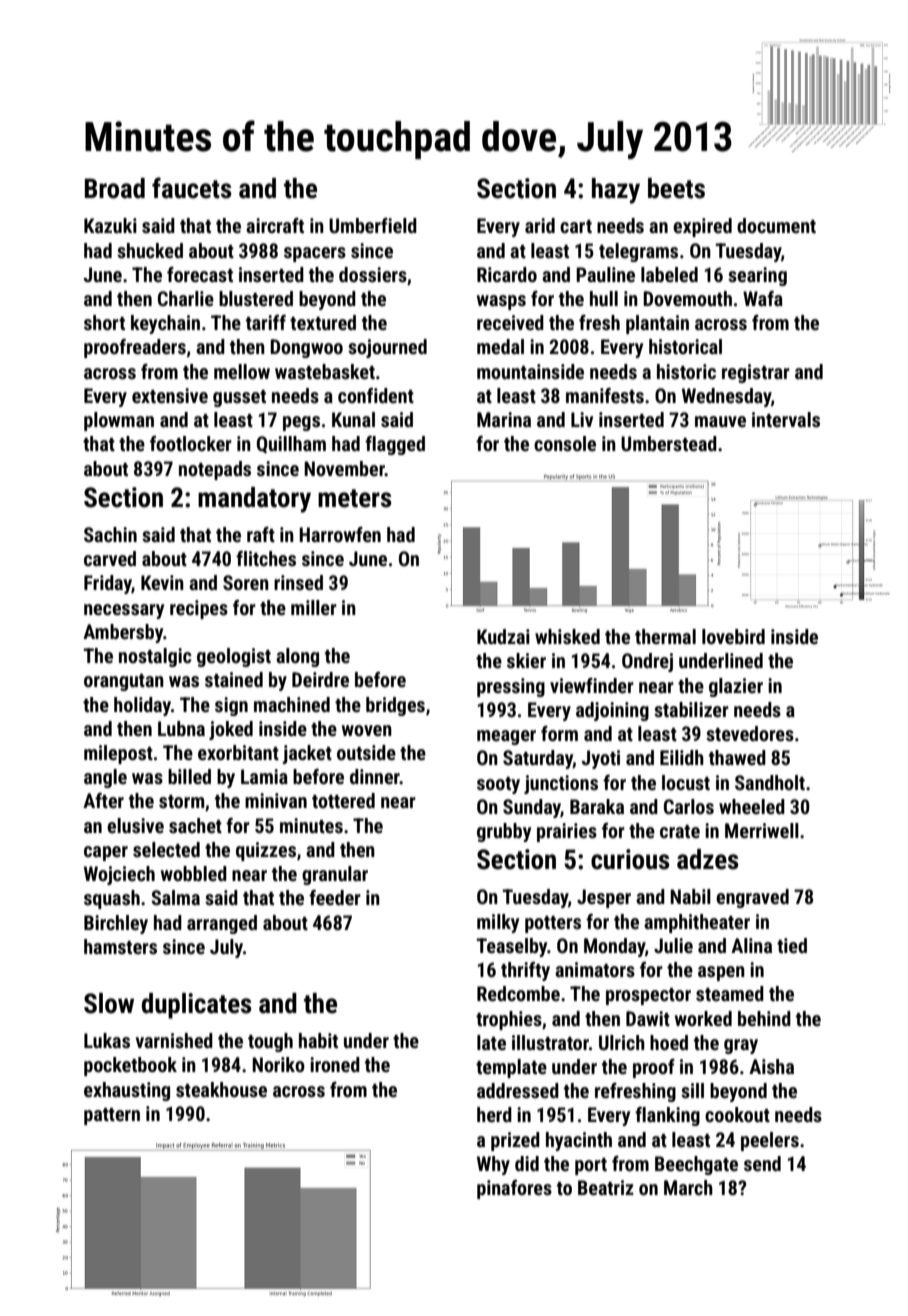  What do you see at coordinates (752, 898) in the screenshot?
I see `engraved` at bounding box center [752, 898].
